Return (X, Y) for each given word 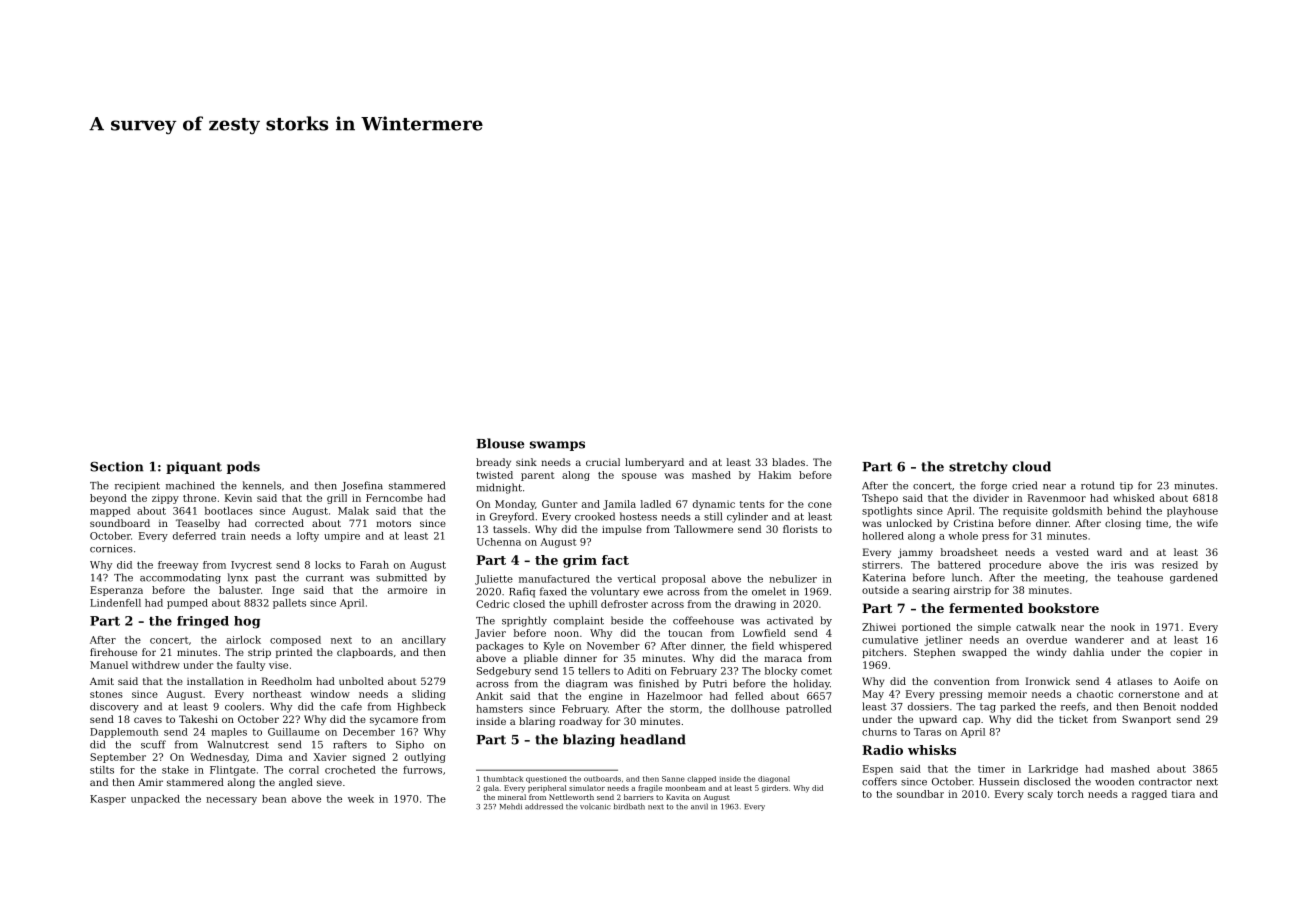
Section (117, 466)
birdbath (629, 806)
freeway (178, 566)
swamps (557, 446)
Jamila (619, 505)
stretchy (978, 467)
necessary (231, 801)
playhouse (1192, 512)
